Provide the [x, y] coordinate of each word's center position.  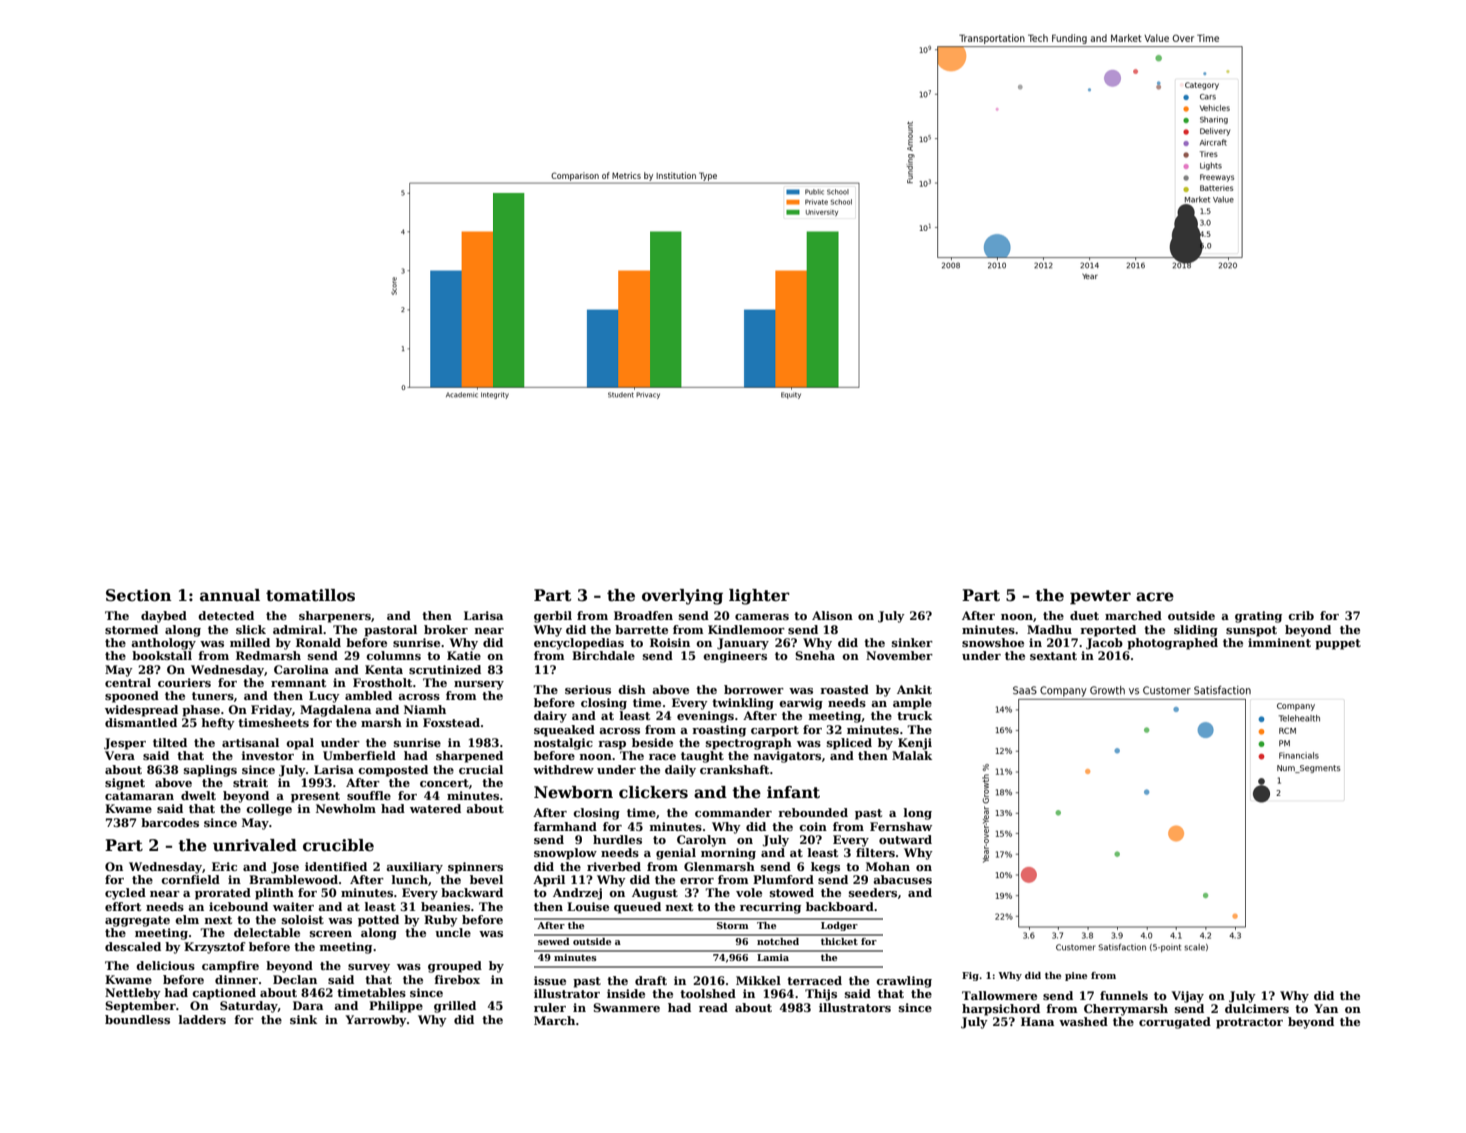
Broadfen [643, 615]
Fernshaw [901, 826]
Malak [912, 755]
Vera [120, 755]
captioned [224, 994]
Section [139, 595]
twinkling [743, 704]
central [128, 682]
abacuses [902, 879]
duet [1084, 615]
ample [912, 704]
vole [749, 892]
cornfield [190, 879]
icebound [238, 906]
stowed [792, 892]
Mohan [888, 866]
